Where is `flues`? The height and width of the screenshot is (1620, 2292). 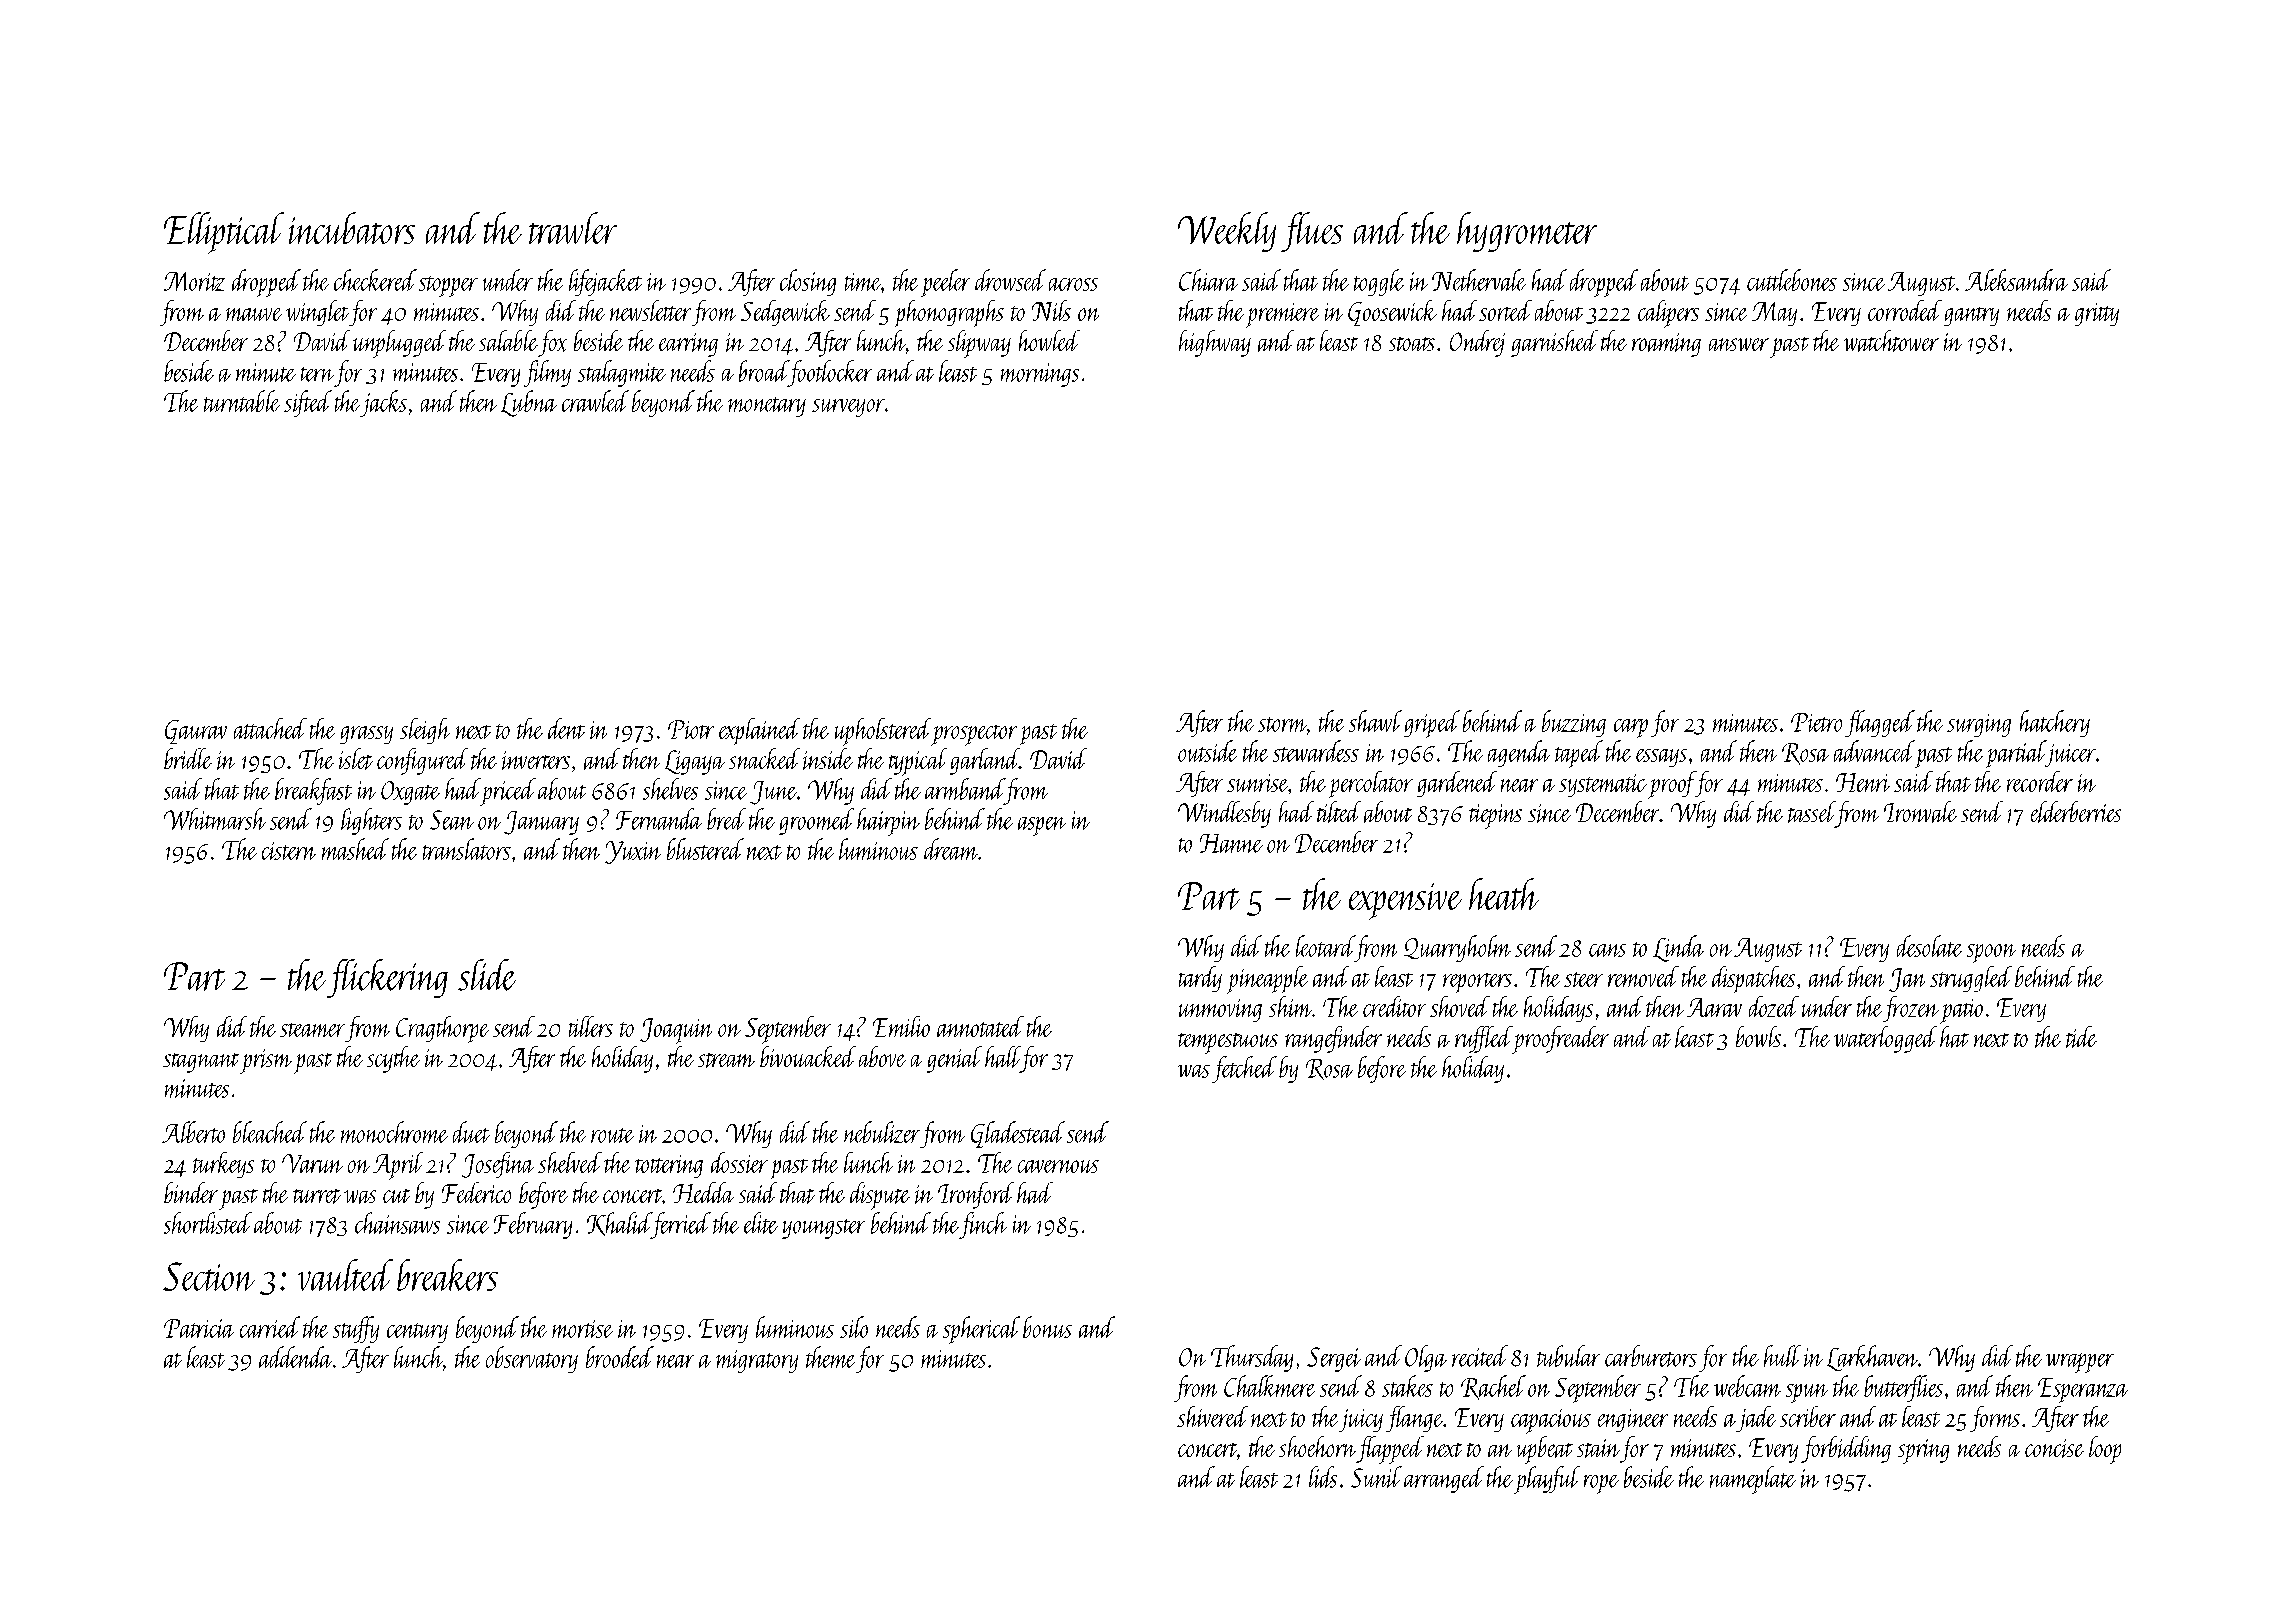
flues is located at coordinates (1312, 232).
